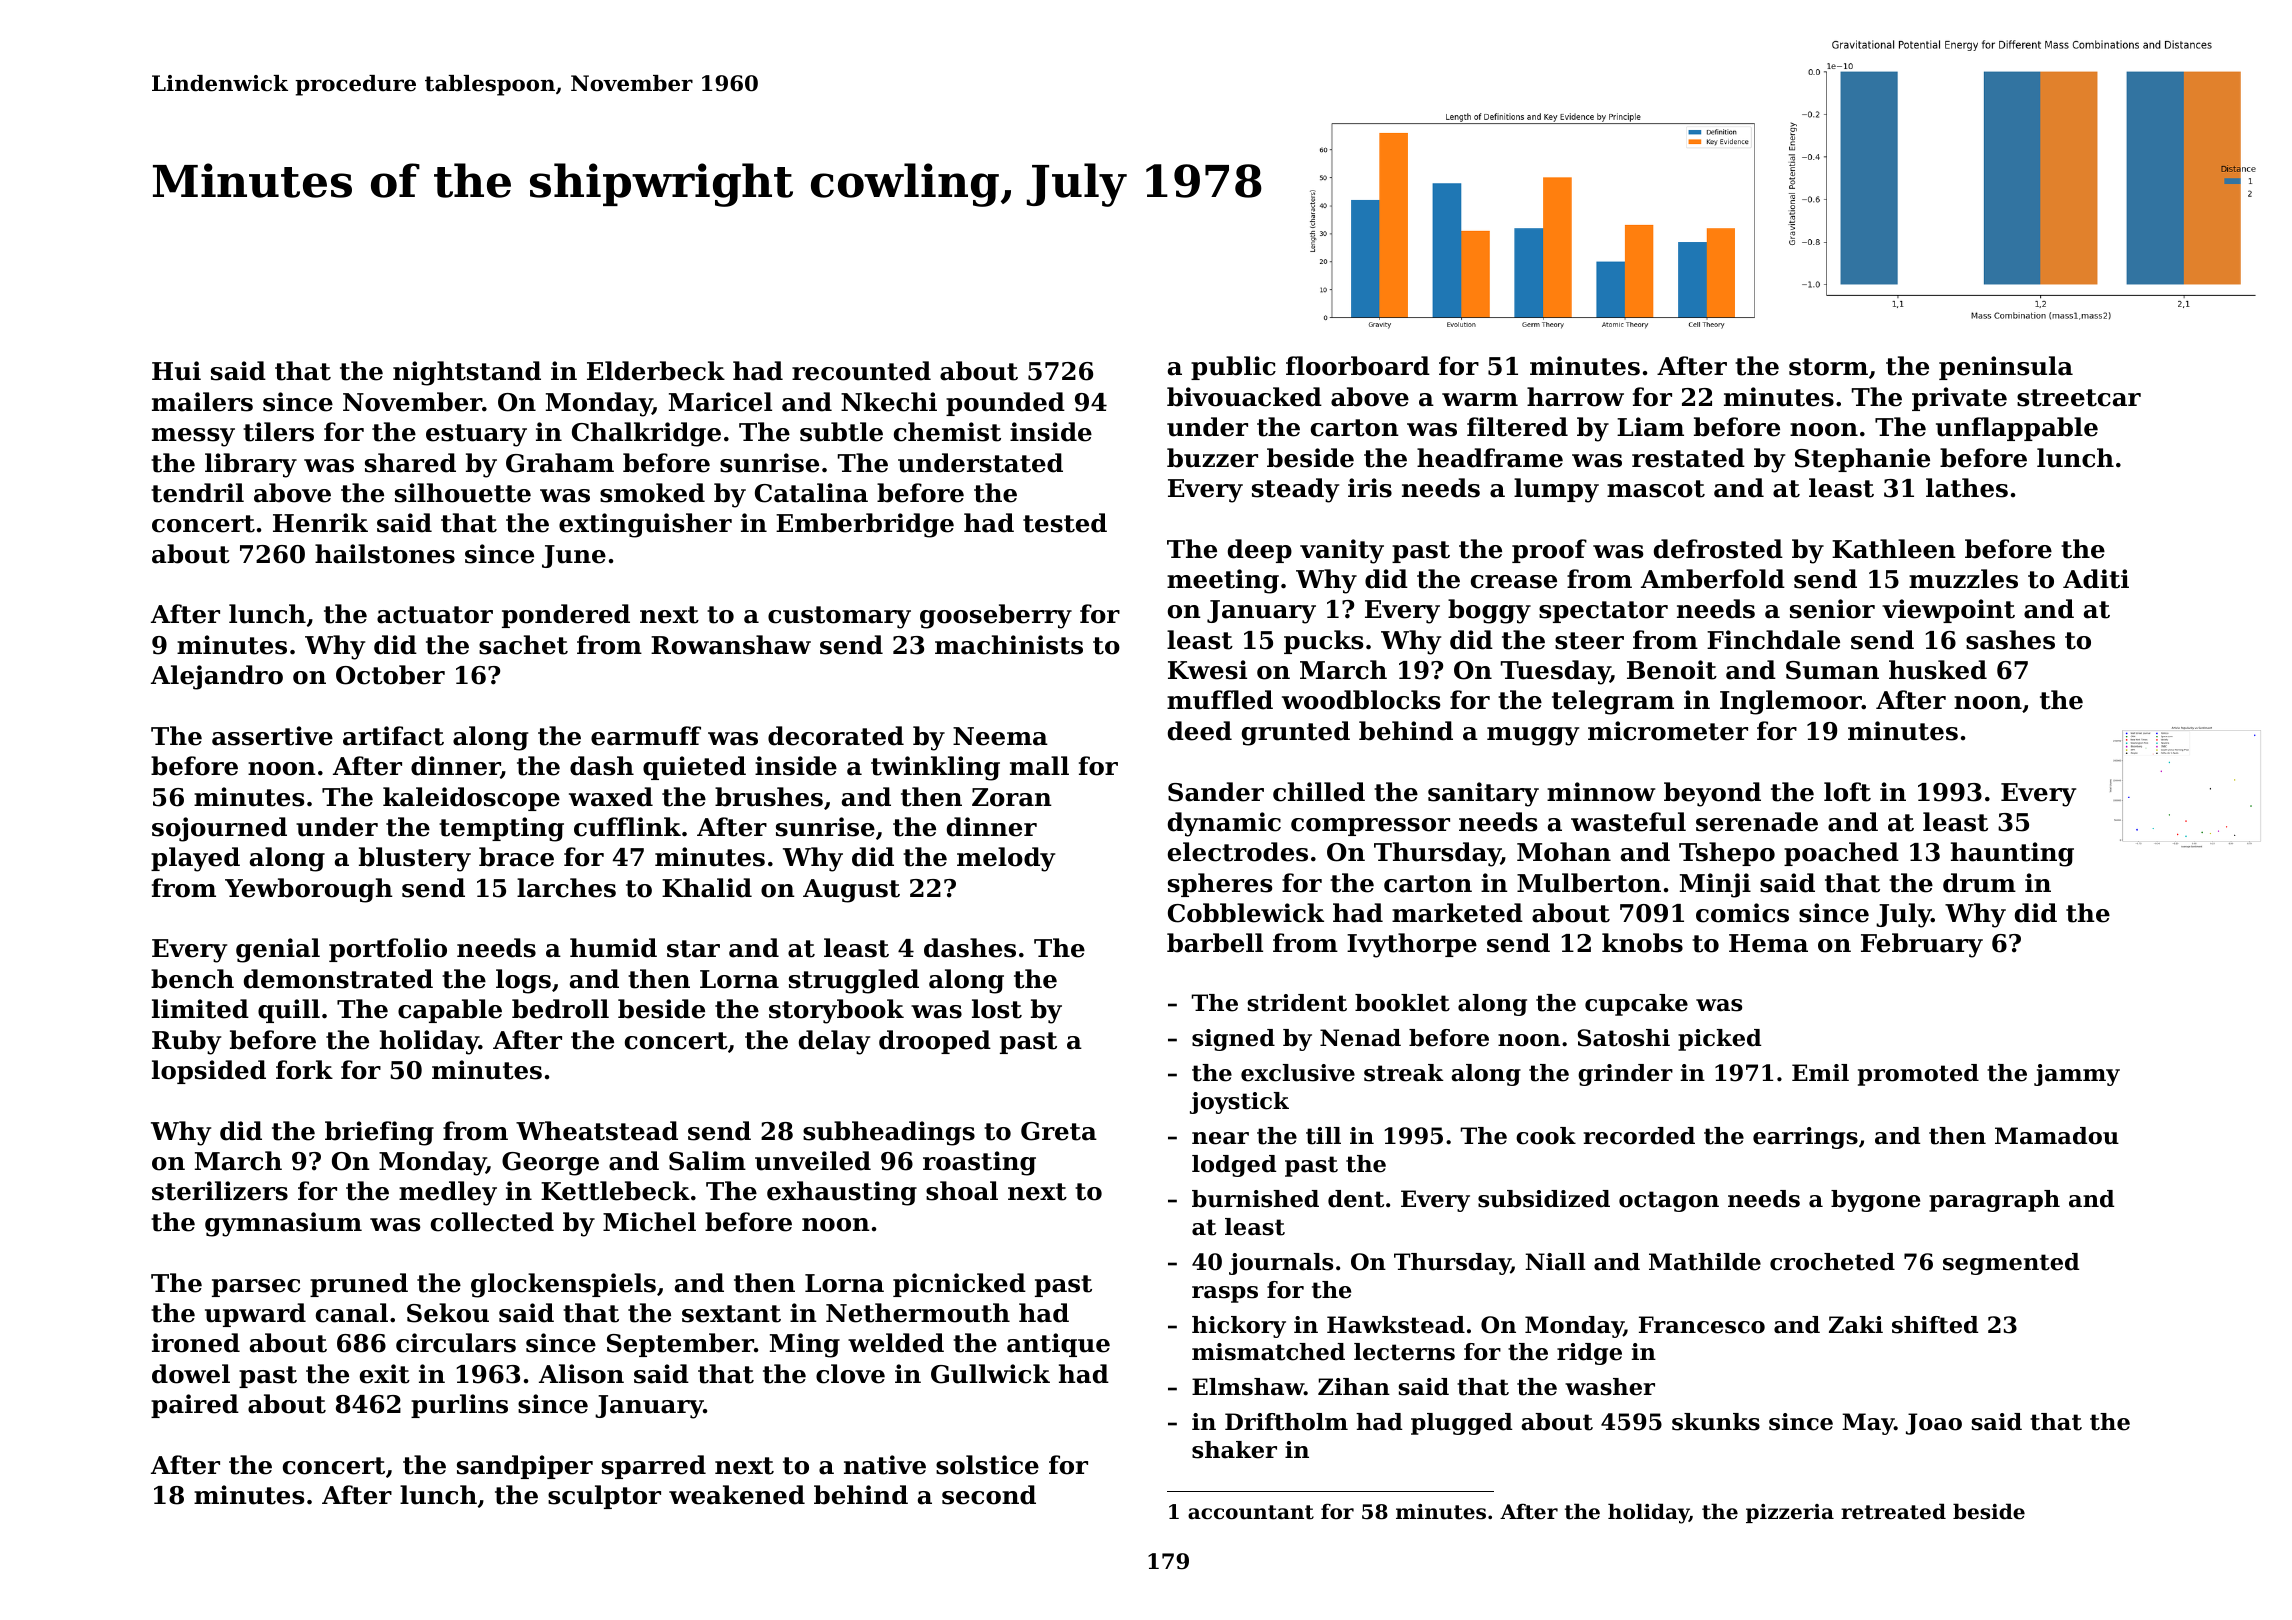 This document has height=1620, width=2292. What do you see at coordinates (1220, 700) in the document?
I see `muffled` at bounding box center [1220, 700].
